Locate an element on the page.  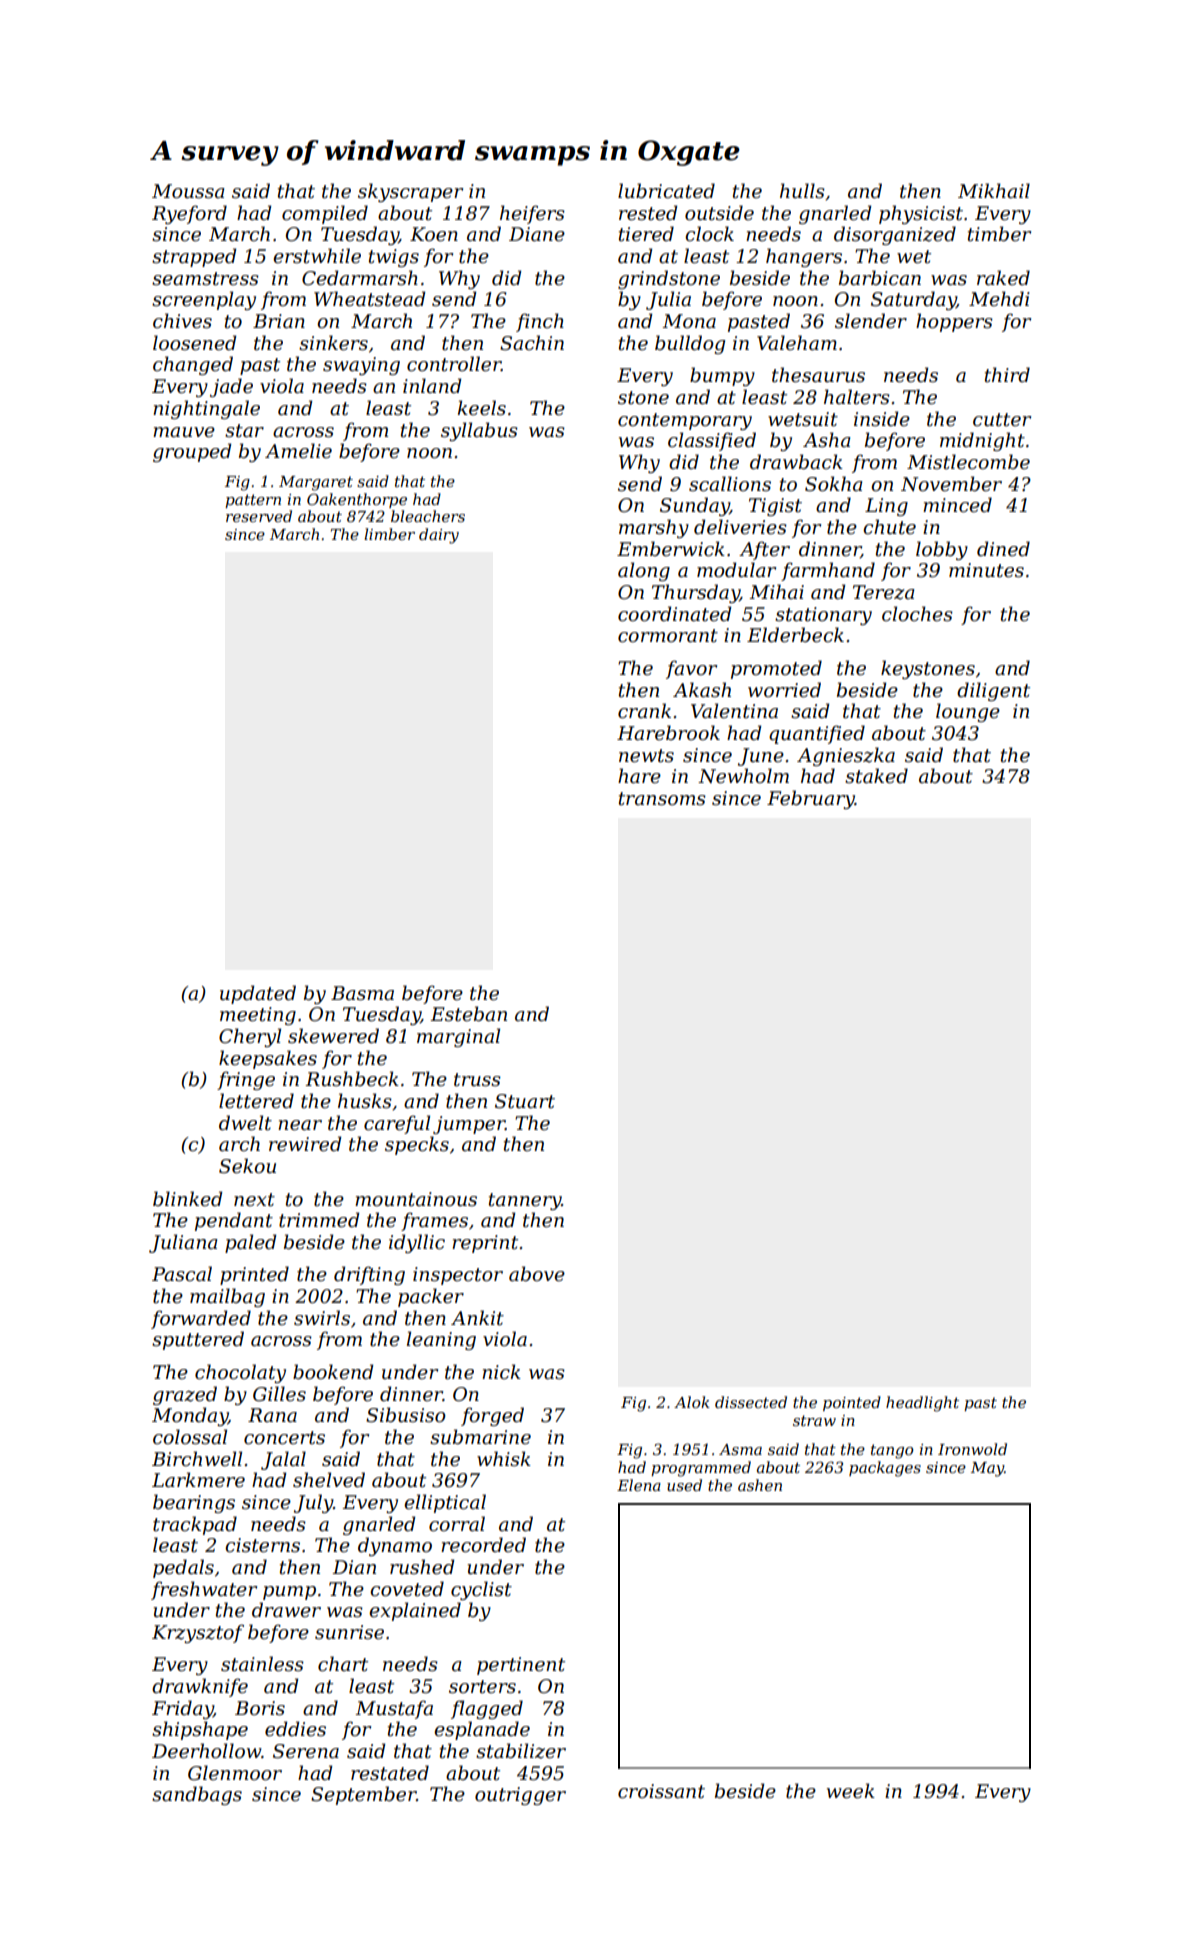
Elena is located at coordinates (639, 1485).
